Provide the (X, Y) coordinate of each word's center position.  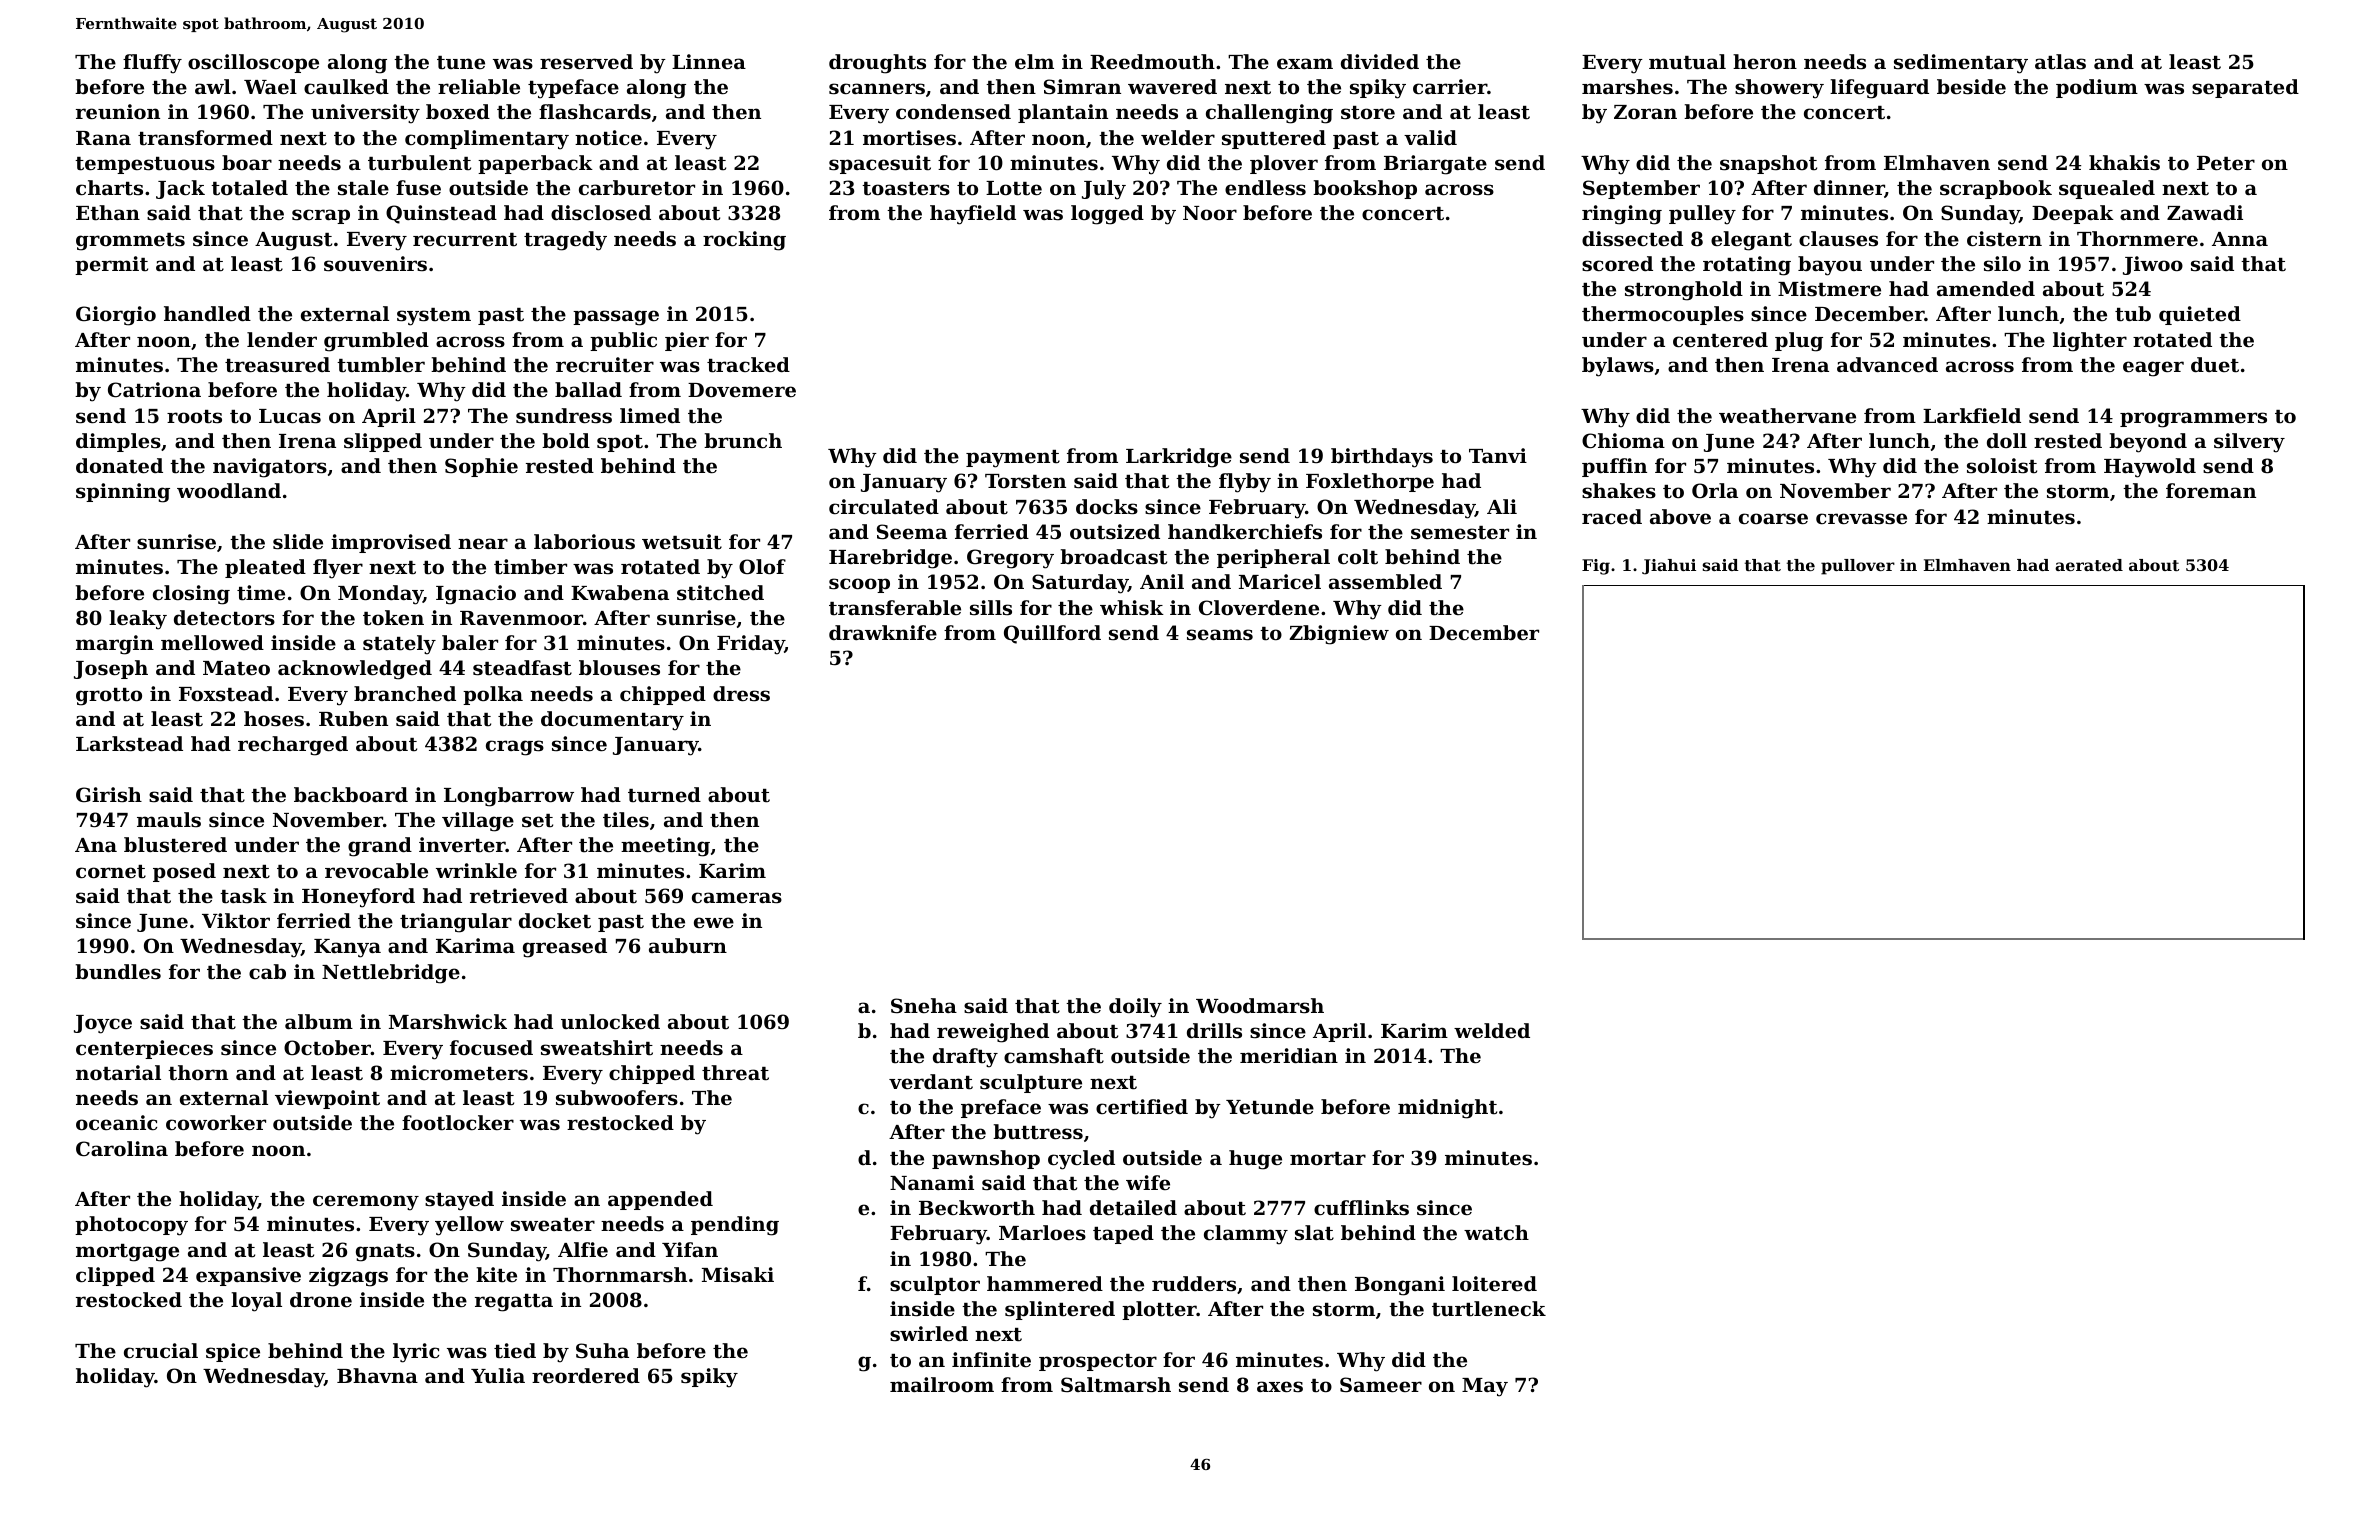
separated (2245, 88)
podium (2097, 88)
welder (1178, 137)
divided (1380, 61)
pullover (1858, 567)
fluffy (152, 64)
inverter (462, 845)
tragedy (565, 241)
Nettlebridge (391, 974)
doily (1135, 1008)
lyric (416, 1353)
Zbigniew (1339, 635)
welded (1492, 1030)
